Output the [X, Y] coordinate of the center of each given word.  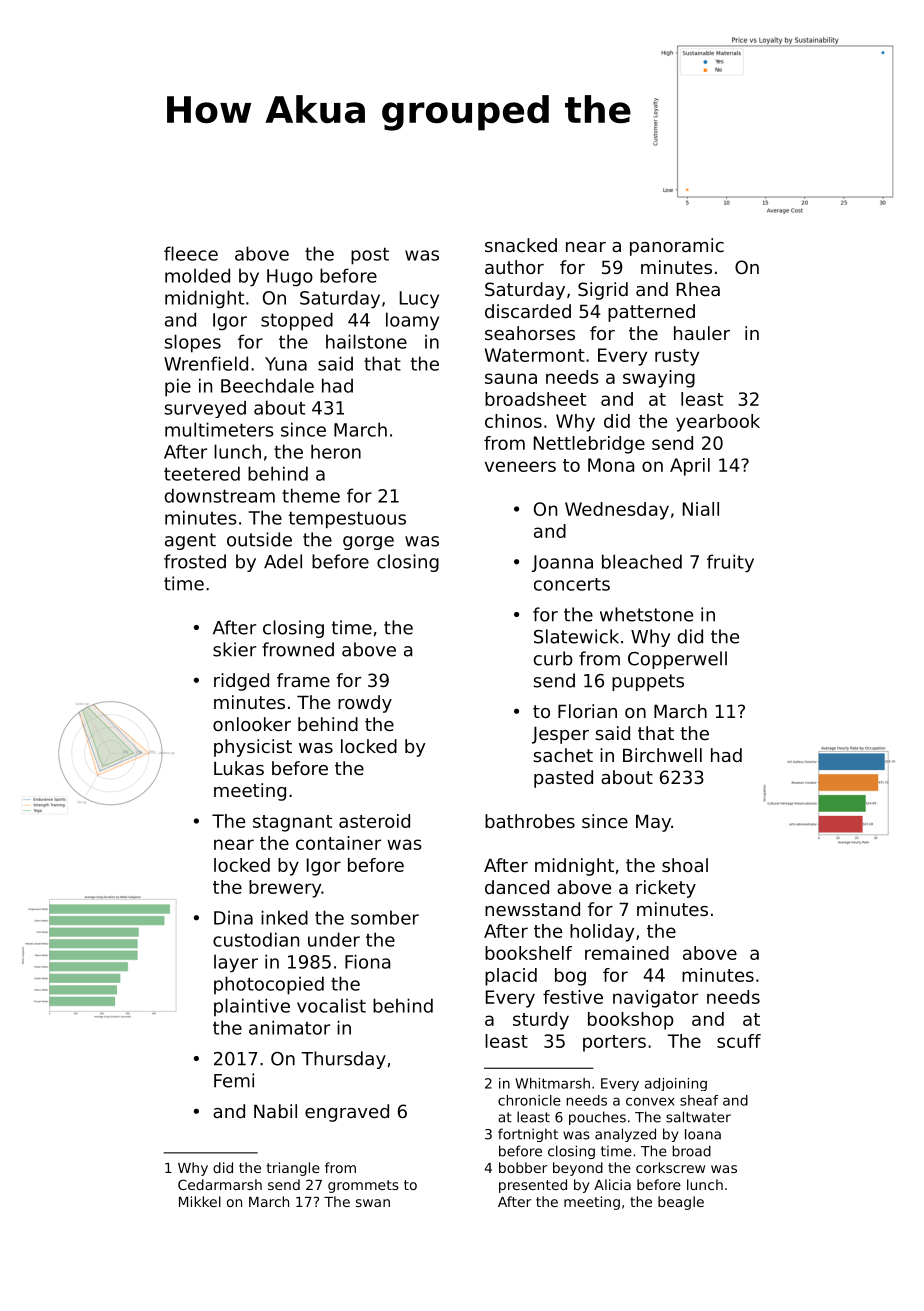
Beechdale [267, 385]
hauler [702, 333]
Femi [234, 1080]
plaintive [252, 1007]
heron [336, 451]
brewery [285, 889]
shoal [685, 865]
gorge [368, 543]
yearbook [718, 423]
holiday [602, 933]
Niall [701, 509]
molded [197, 275]
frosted [195, 561]
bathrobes [530, 821]
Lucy [419, 300]
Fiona [367, 961]
